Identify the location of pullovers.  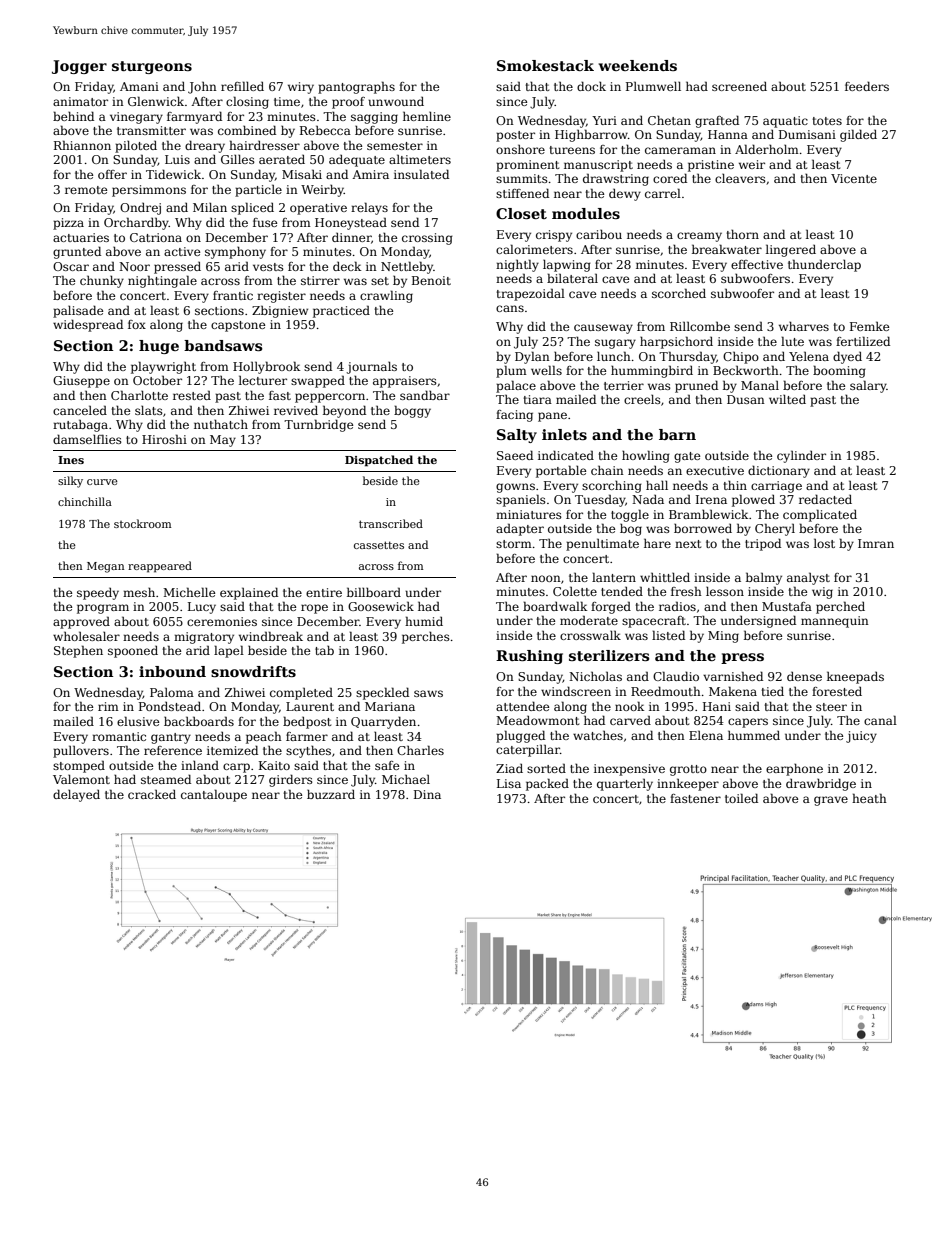
(81, 751).
